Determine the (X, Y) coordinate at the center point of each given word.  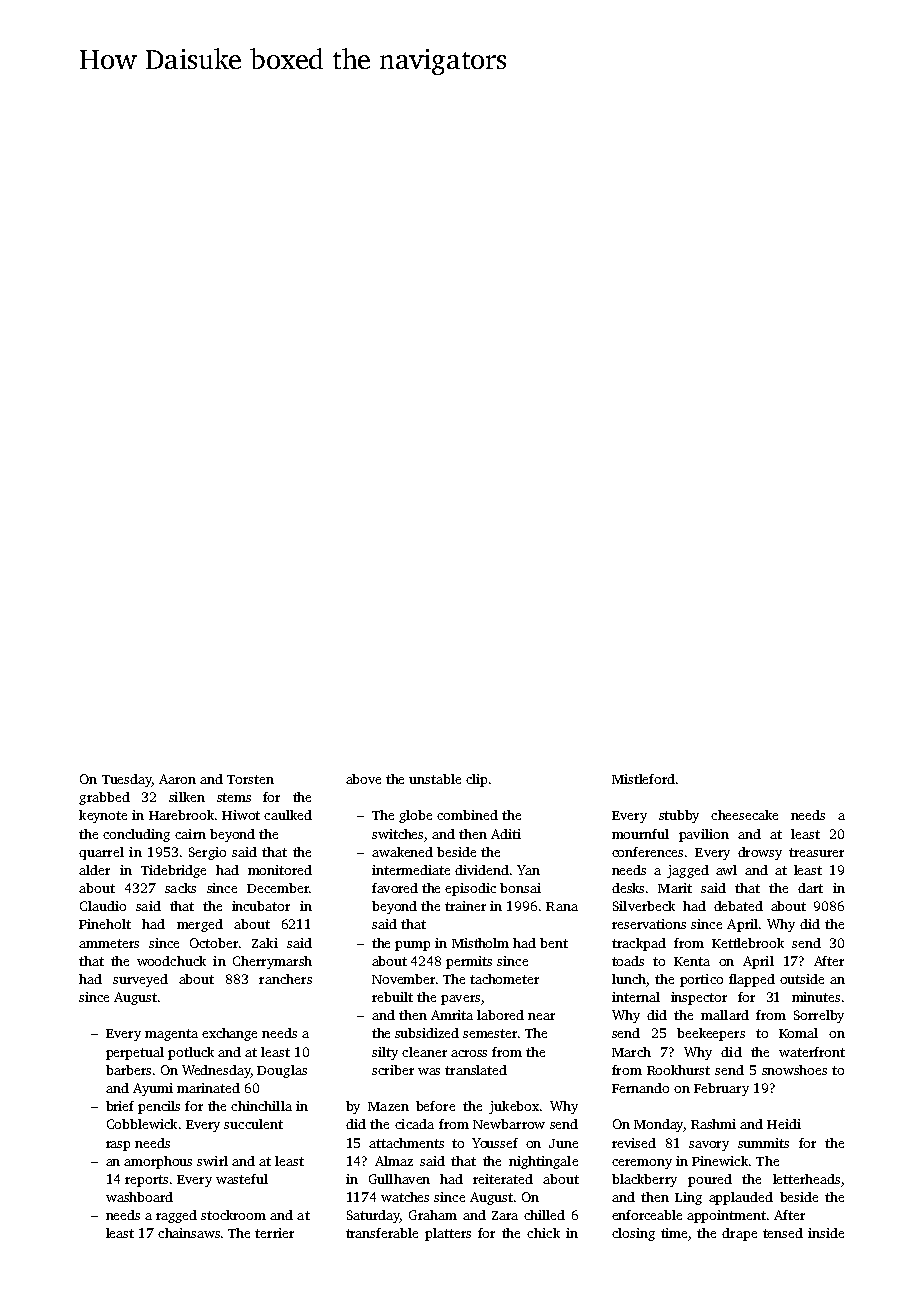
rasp (118, 1146)
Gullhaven (399, 1179)
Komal (798, 1033)
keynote (103, 816)
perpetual (135, 1053)
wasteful (242, 1179)
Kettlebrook (748, 943)
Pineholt (105, 924)
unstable (435, 779)
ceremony (642, 1164)
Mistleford (643, 779)
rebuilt (392, 997)
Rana (562, 906)
